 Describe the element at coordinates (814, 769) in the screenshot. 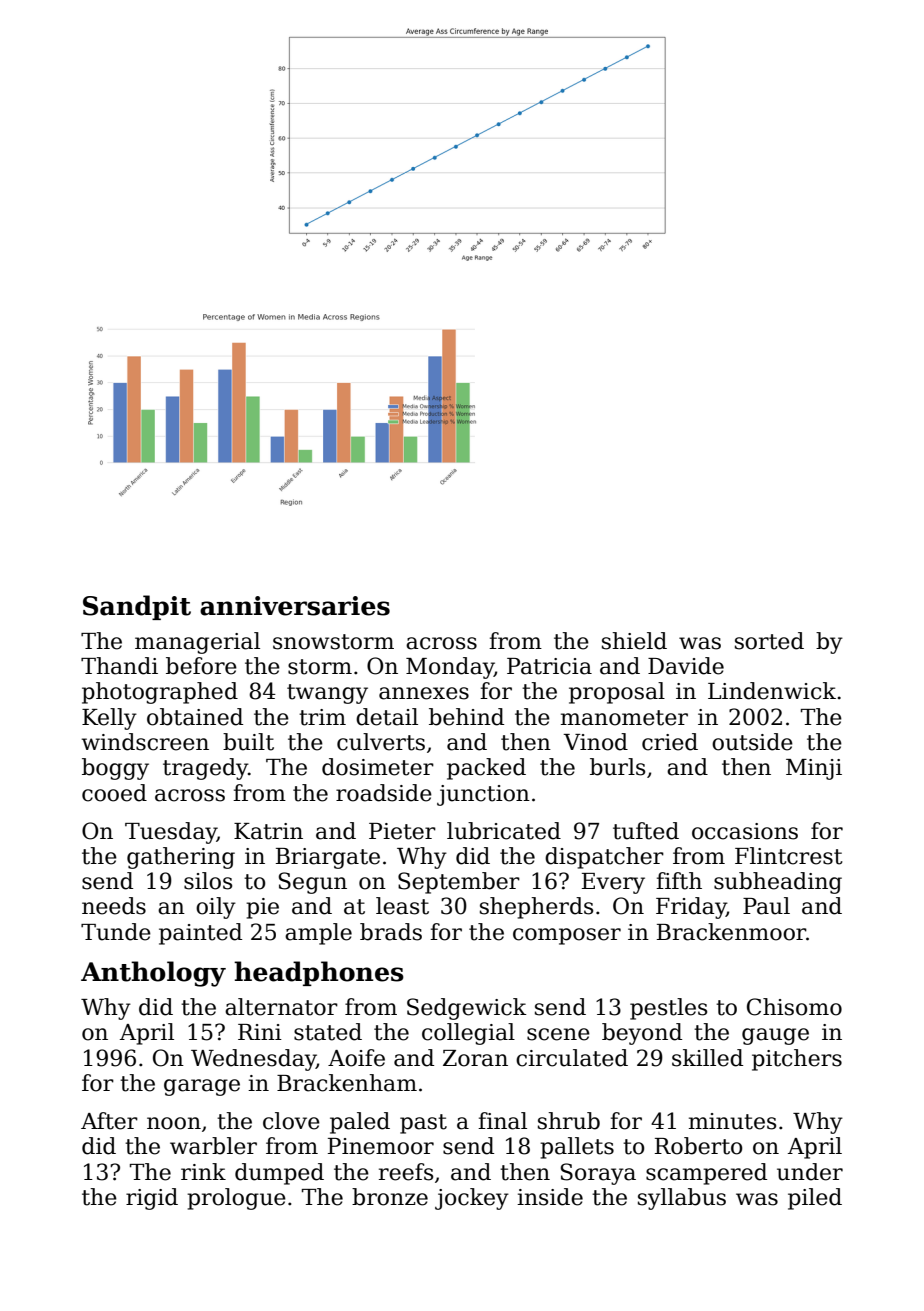

I see `Minji` at that location.
